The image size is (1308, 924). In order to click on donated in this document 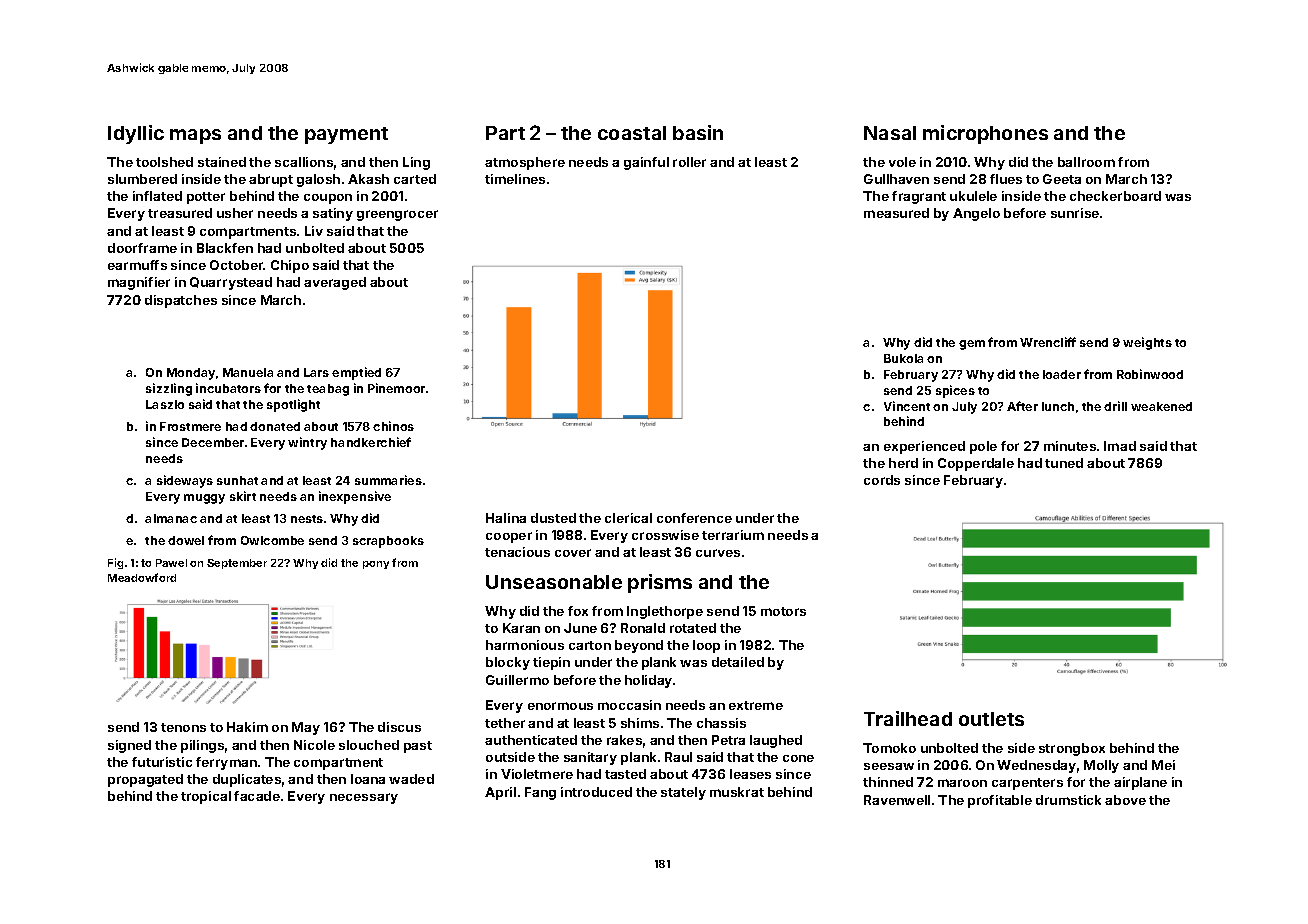, I will do `click(275, 426)`.
